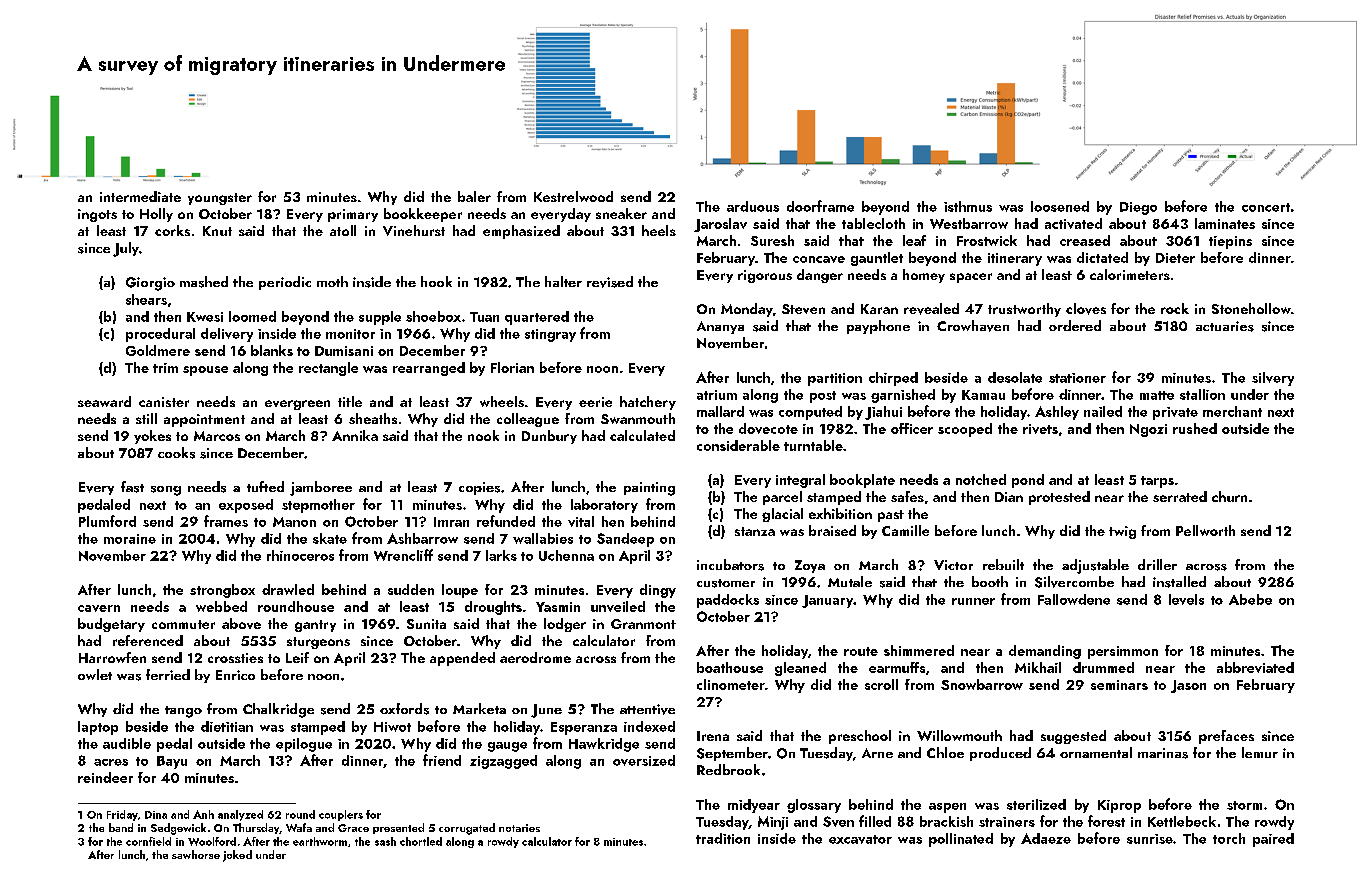  I want to click on Dunbury, so click(549, 437).
